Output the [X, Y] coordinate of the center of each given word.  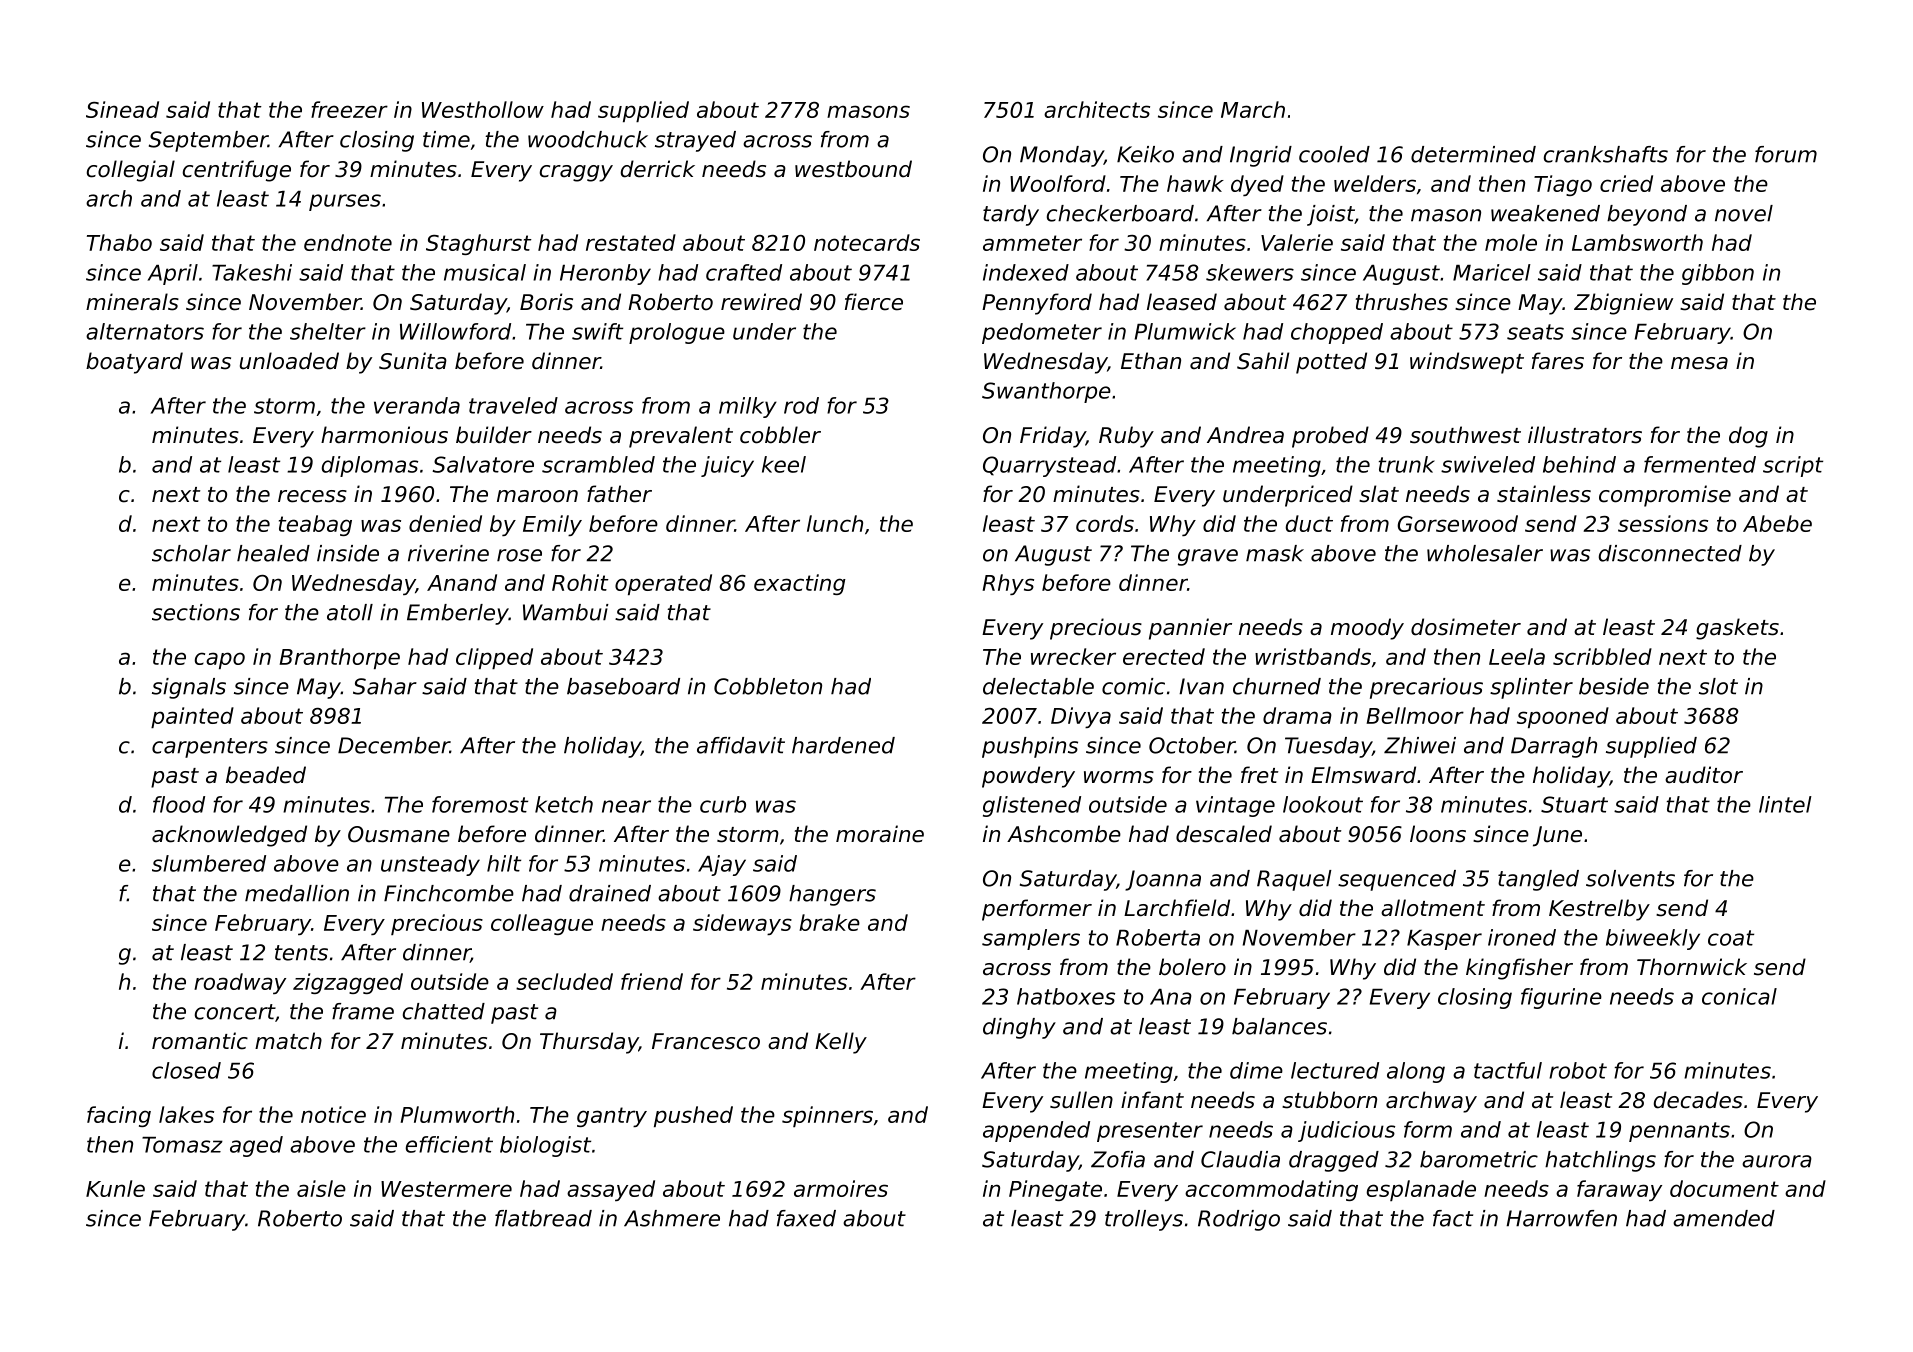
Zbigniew [1623, 304]
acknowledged [229, 836]
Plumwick [1185, 331]
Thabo [119, 242]
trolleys [1144, 1220]
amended [1724, 1218]
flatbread [543, 1218]
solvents [1630, 878]
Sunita [413, 361]
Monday [1062, 156]
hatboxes [1066, 996]
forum [1786, 154]
